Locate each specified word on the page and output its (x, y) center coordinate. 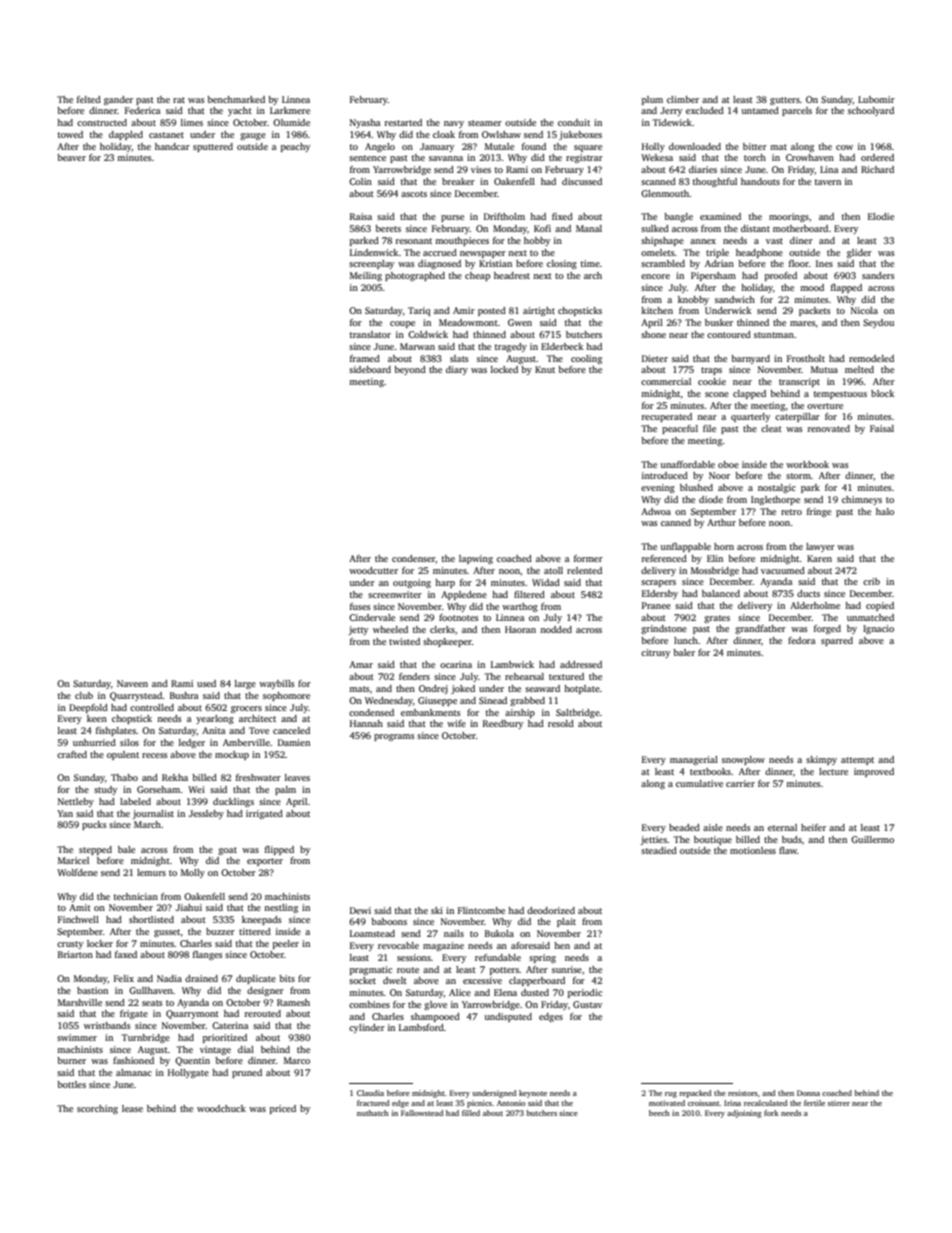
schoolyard (871, 111)
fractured (373, 1103)
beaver (71, 157)
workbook (807, 464)
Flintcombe (481, 910)
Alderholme (815, 605)
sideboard (370, 369)
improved (874, 772)
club (84, 695)
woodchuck (221, 1108)
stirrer (839, 1103)
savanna (446, 158)
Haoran (520, 629)
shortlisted (151, 919)
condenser (413, 558)
